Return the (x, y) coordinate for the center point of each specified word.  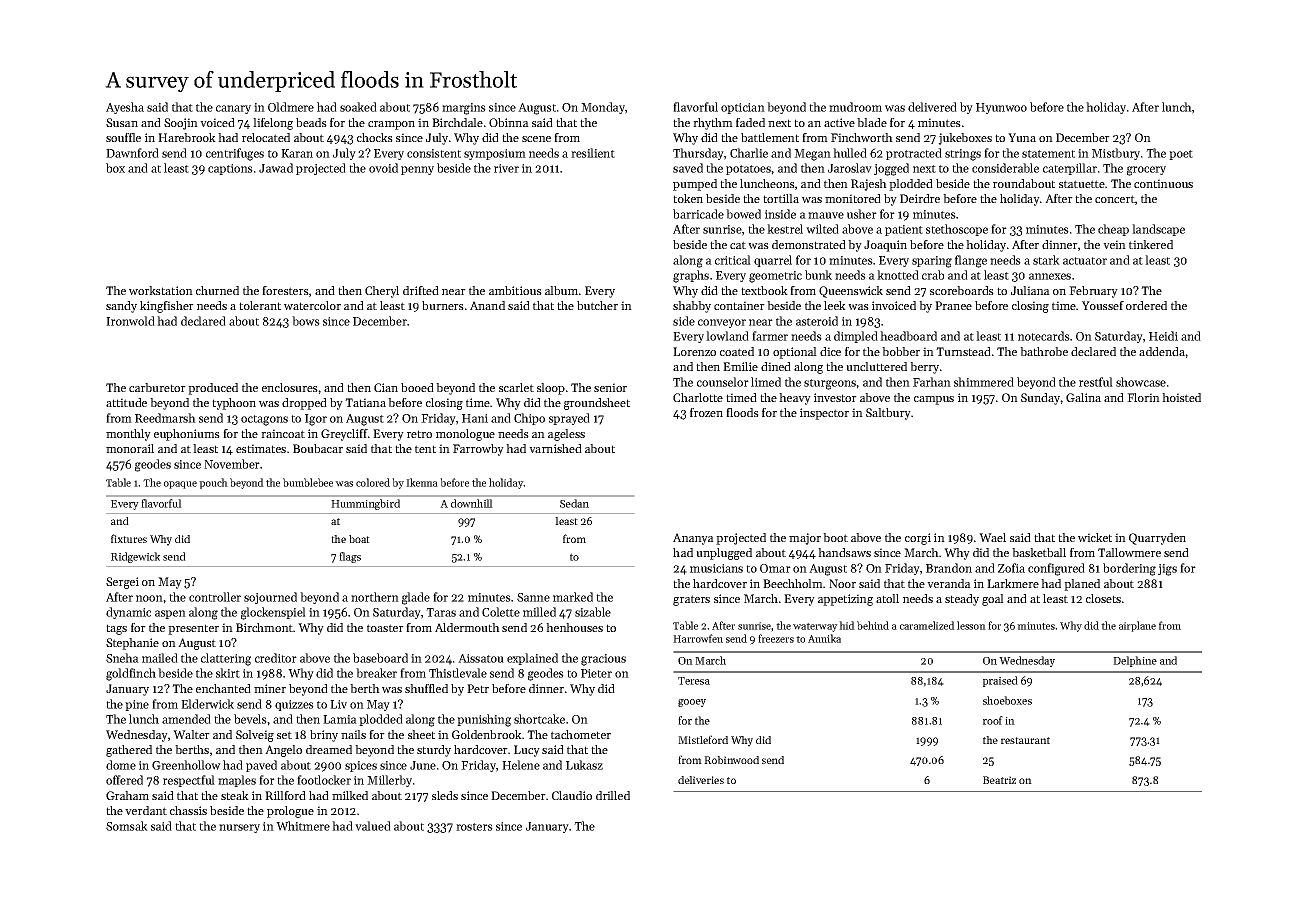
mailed (160, 658)
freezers (776, 638)
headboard (908, 336)
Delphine (1135, 661)
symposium (495, 154)
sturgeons (830, 384)
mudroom (855, 107)
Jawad (276, 168)
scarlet (516, 387)
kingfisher (167, 307)
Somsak (127, 826)
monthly (128, 435)
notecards (1044, 336)
